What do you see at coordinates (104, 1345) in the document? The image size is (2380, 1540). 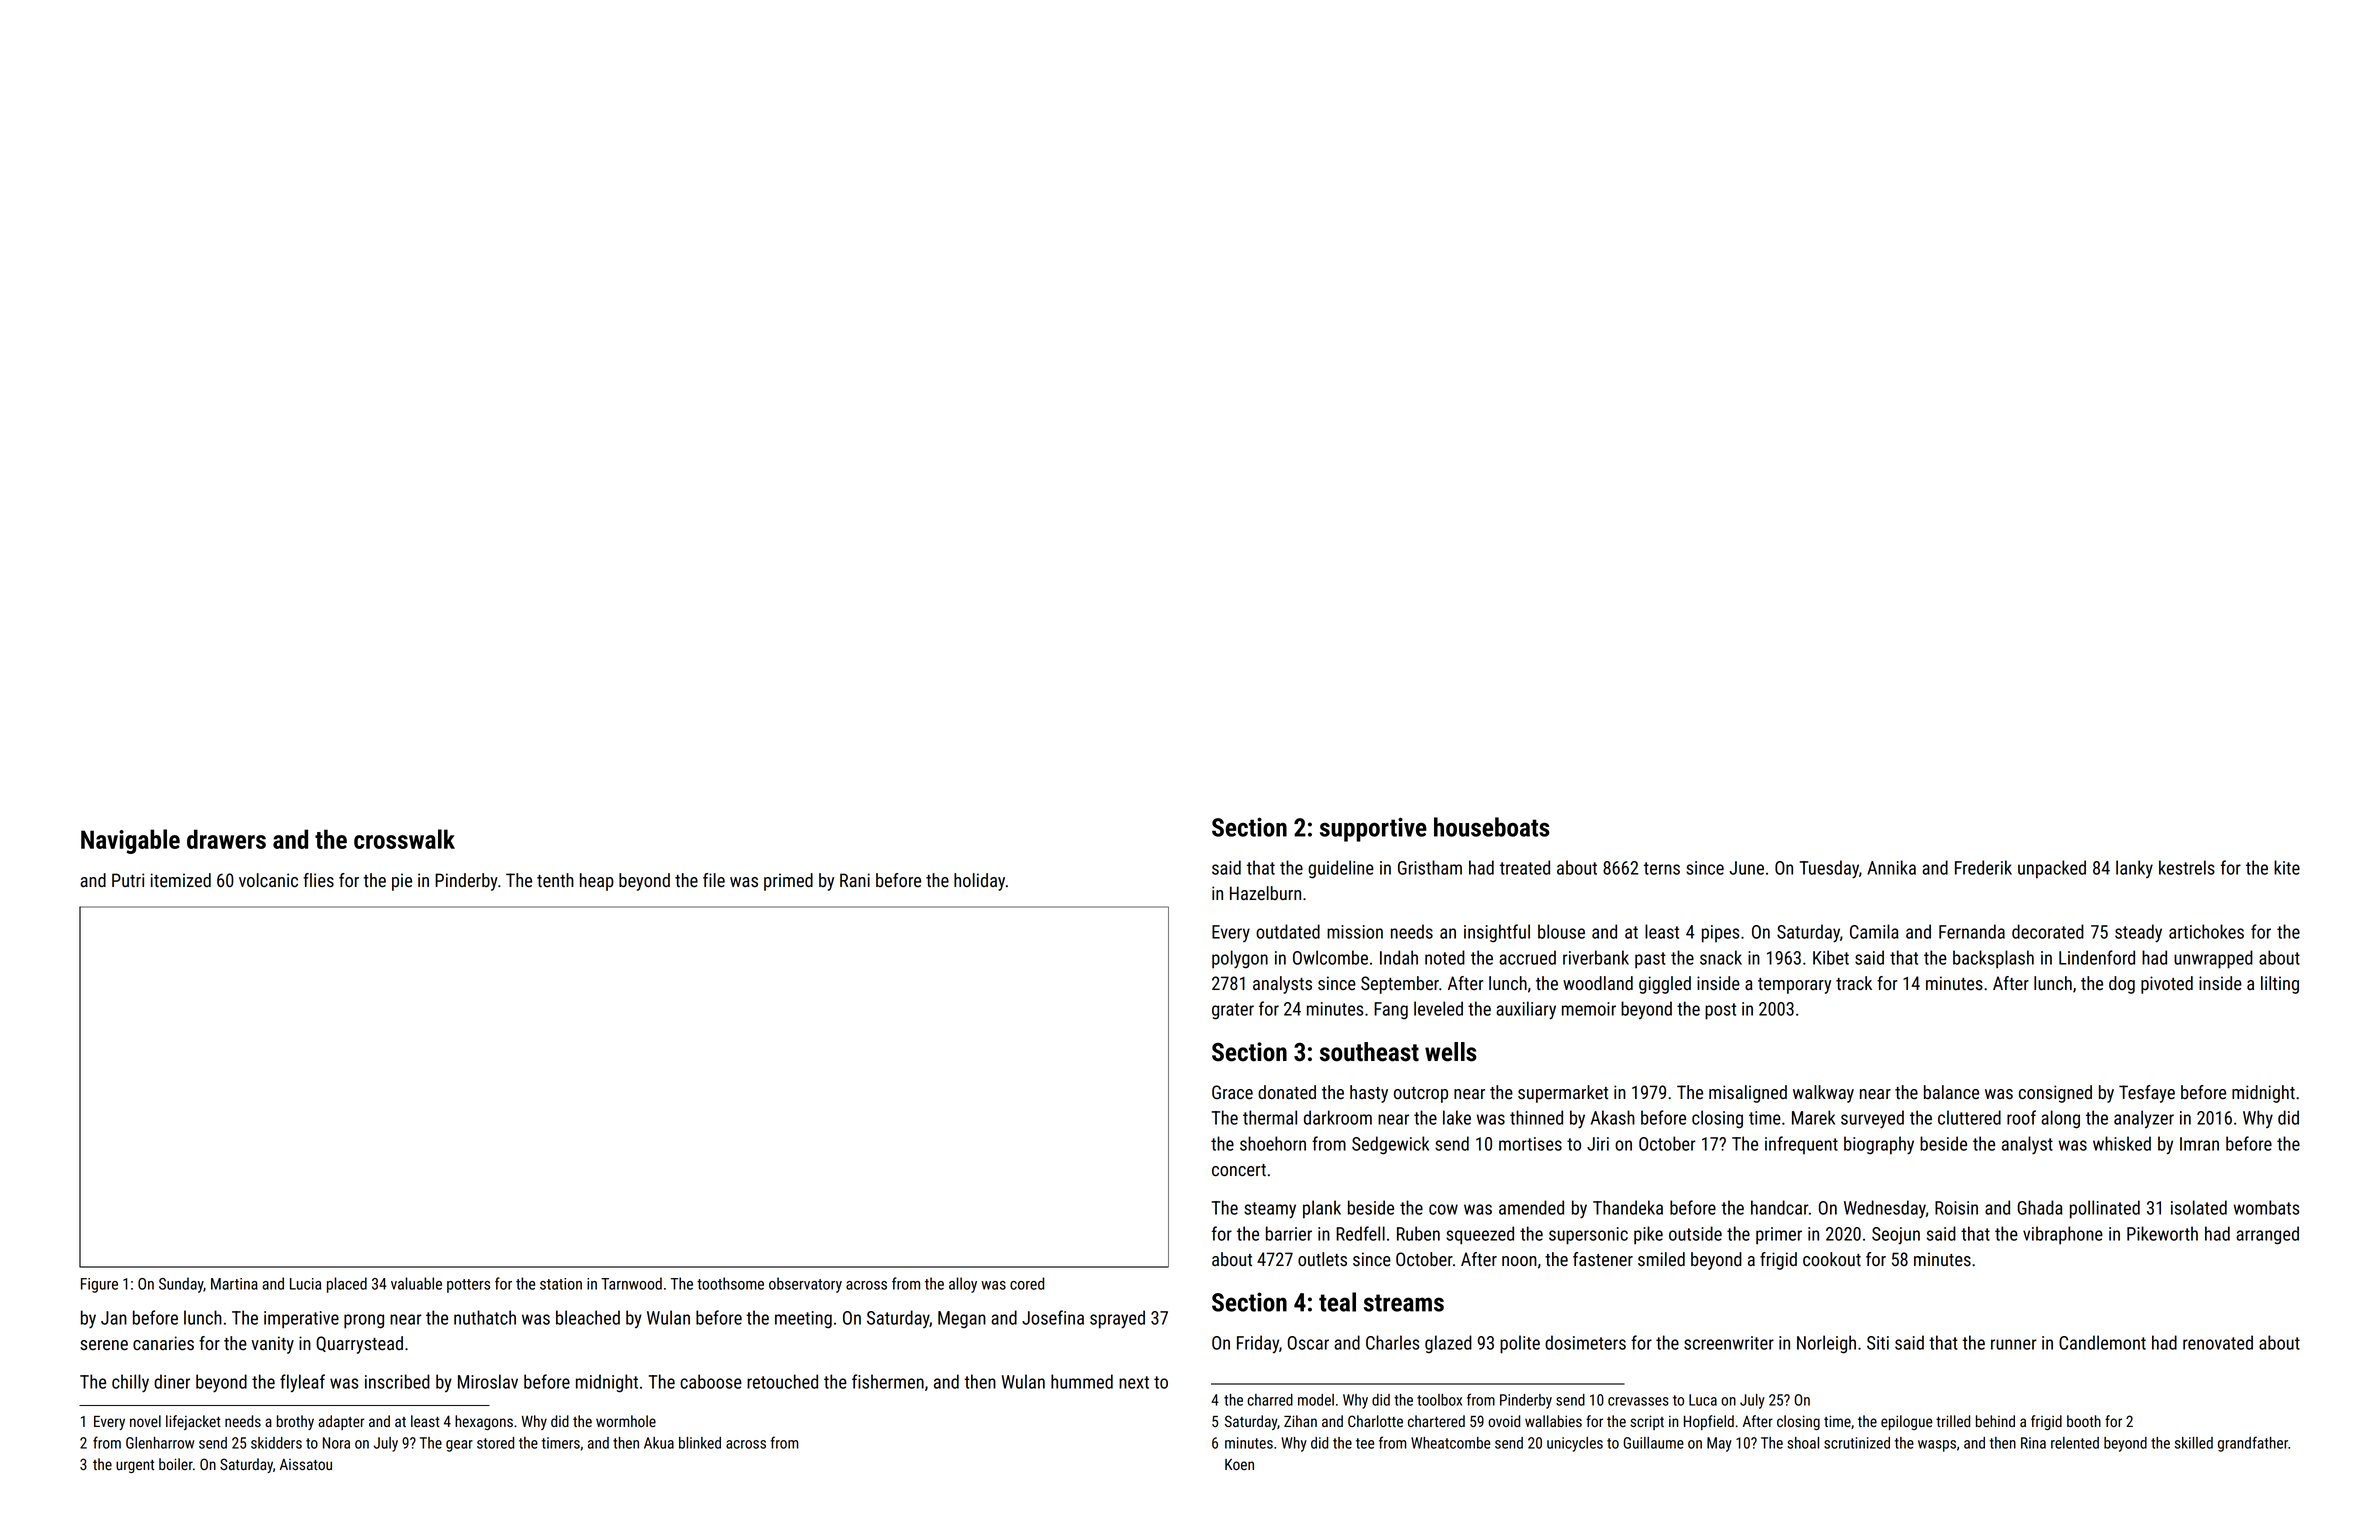 I see `serene` at bounding box center [104, 1345].
